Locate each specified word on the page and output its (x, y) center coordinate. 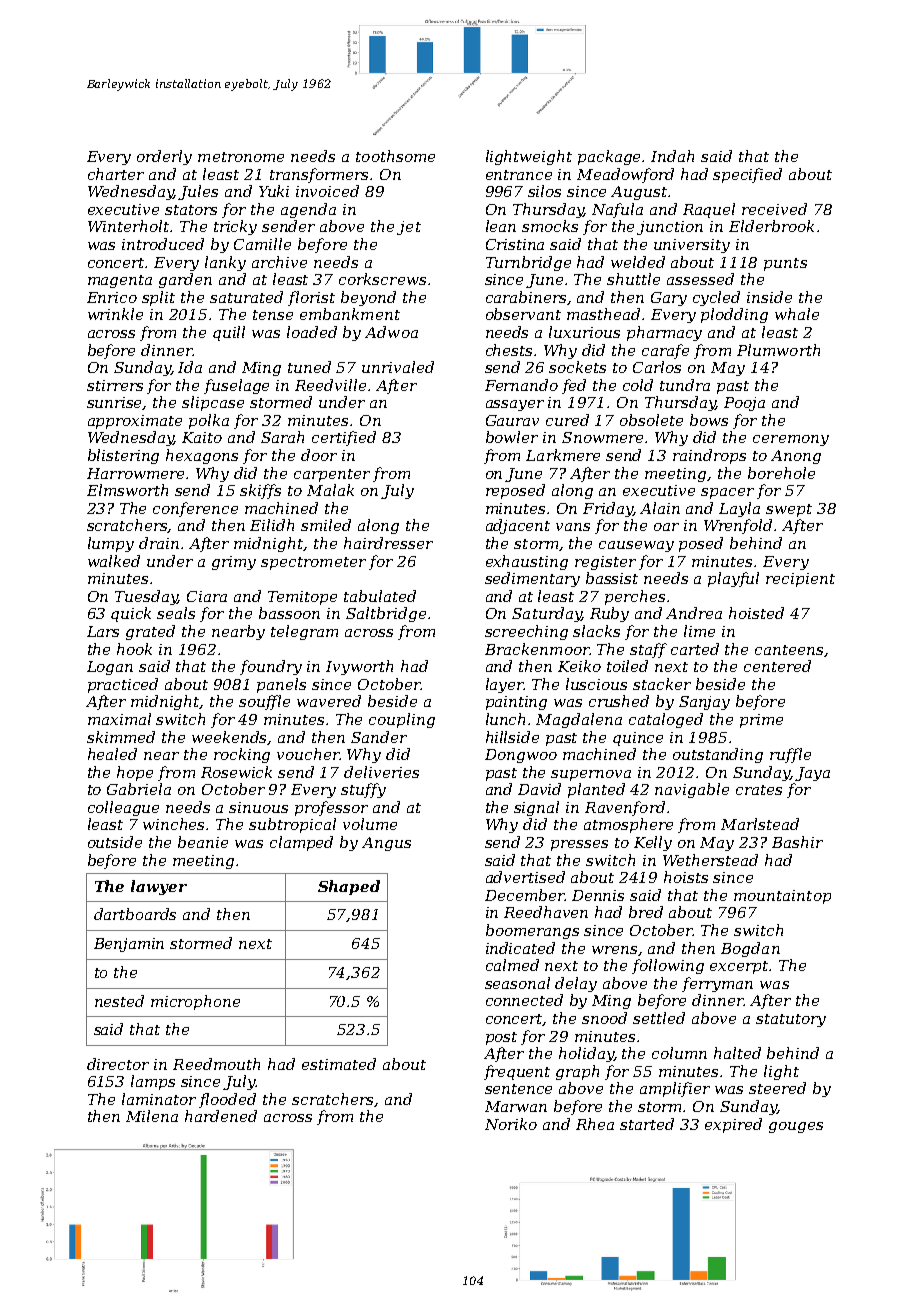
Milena (152, 1116)
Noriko (511, 1124)
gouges (796, 1127)
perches (635, 597)
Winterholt (128, 226)
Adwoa (391, 332)
